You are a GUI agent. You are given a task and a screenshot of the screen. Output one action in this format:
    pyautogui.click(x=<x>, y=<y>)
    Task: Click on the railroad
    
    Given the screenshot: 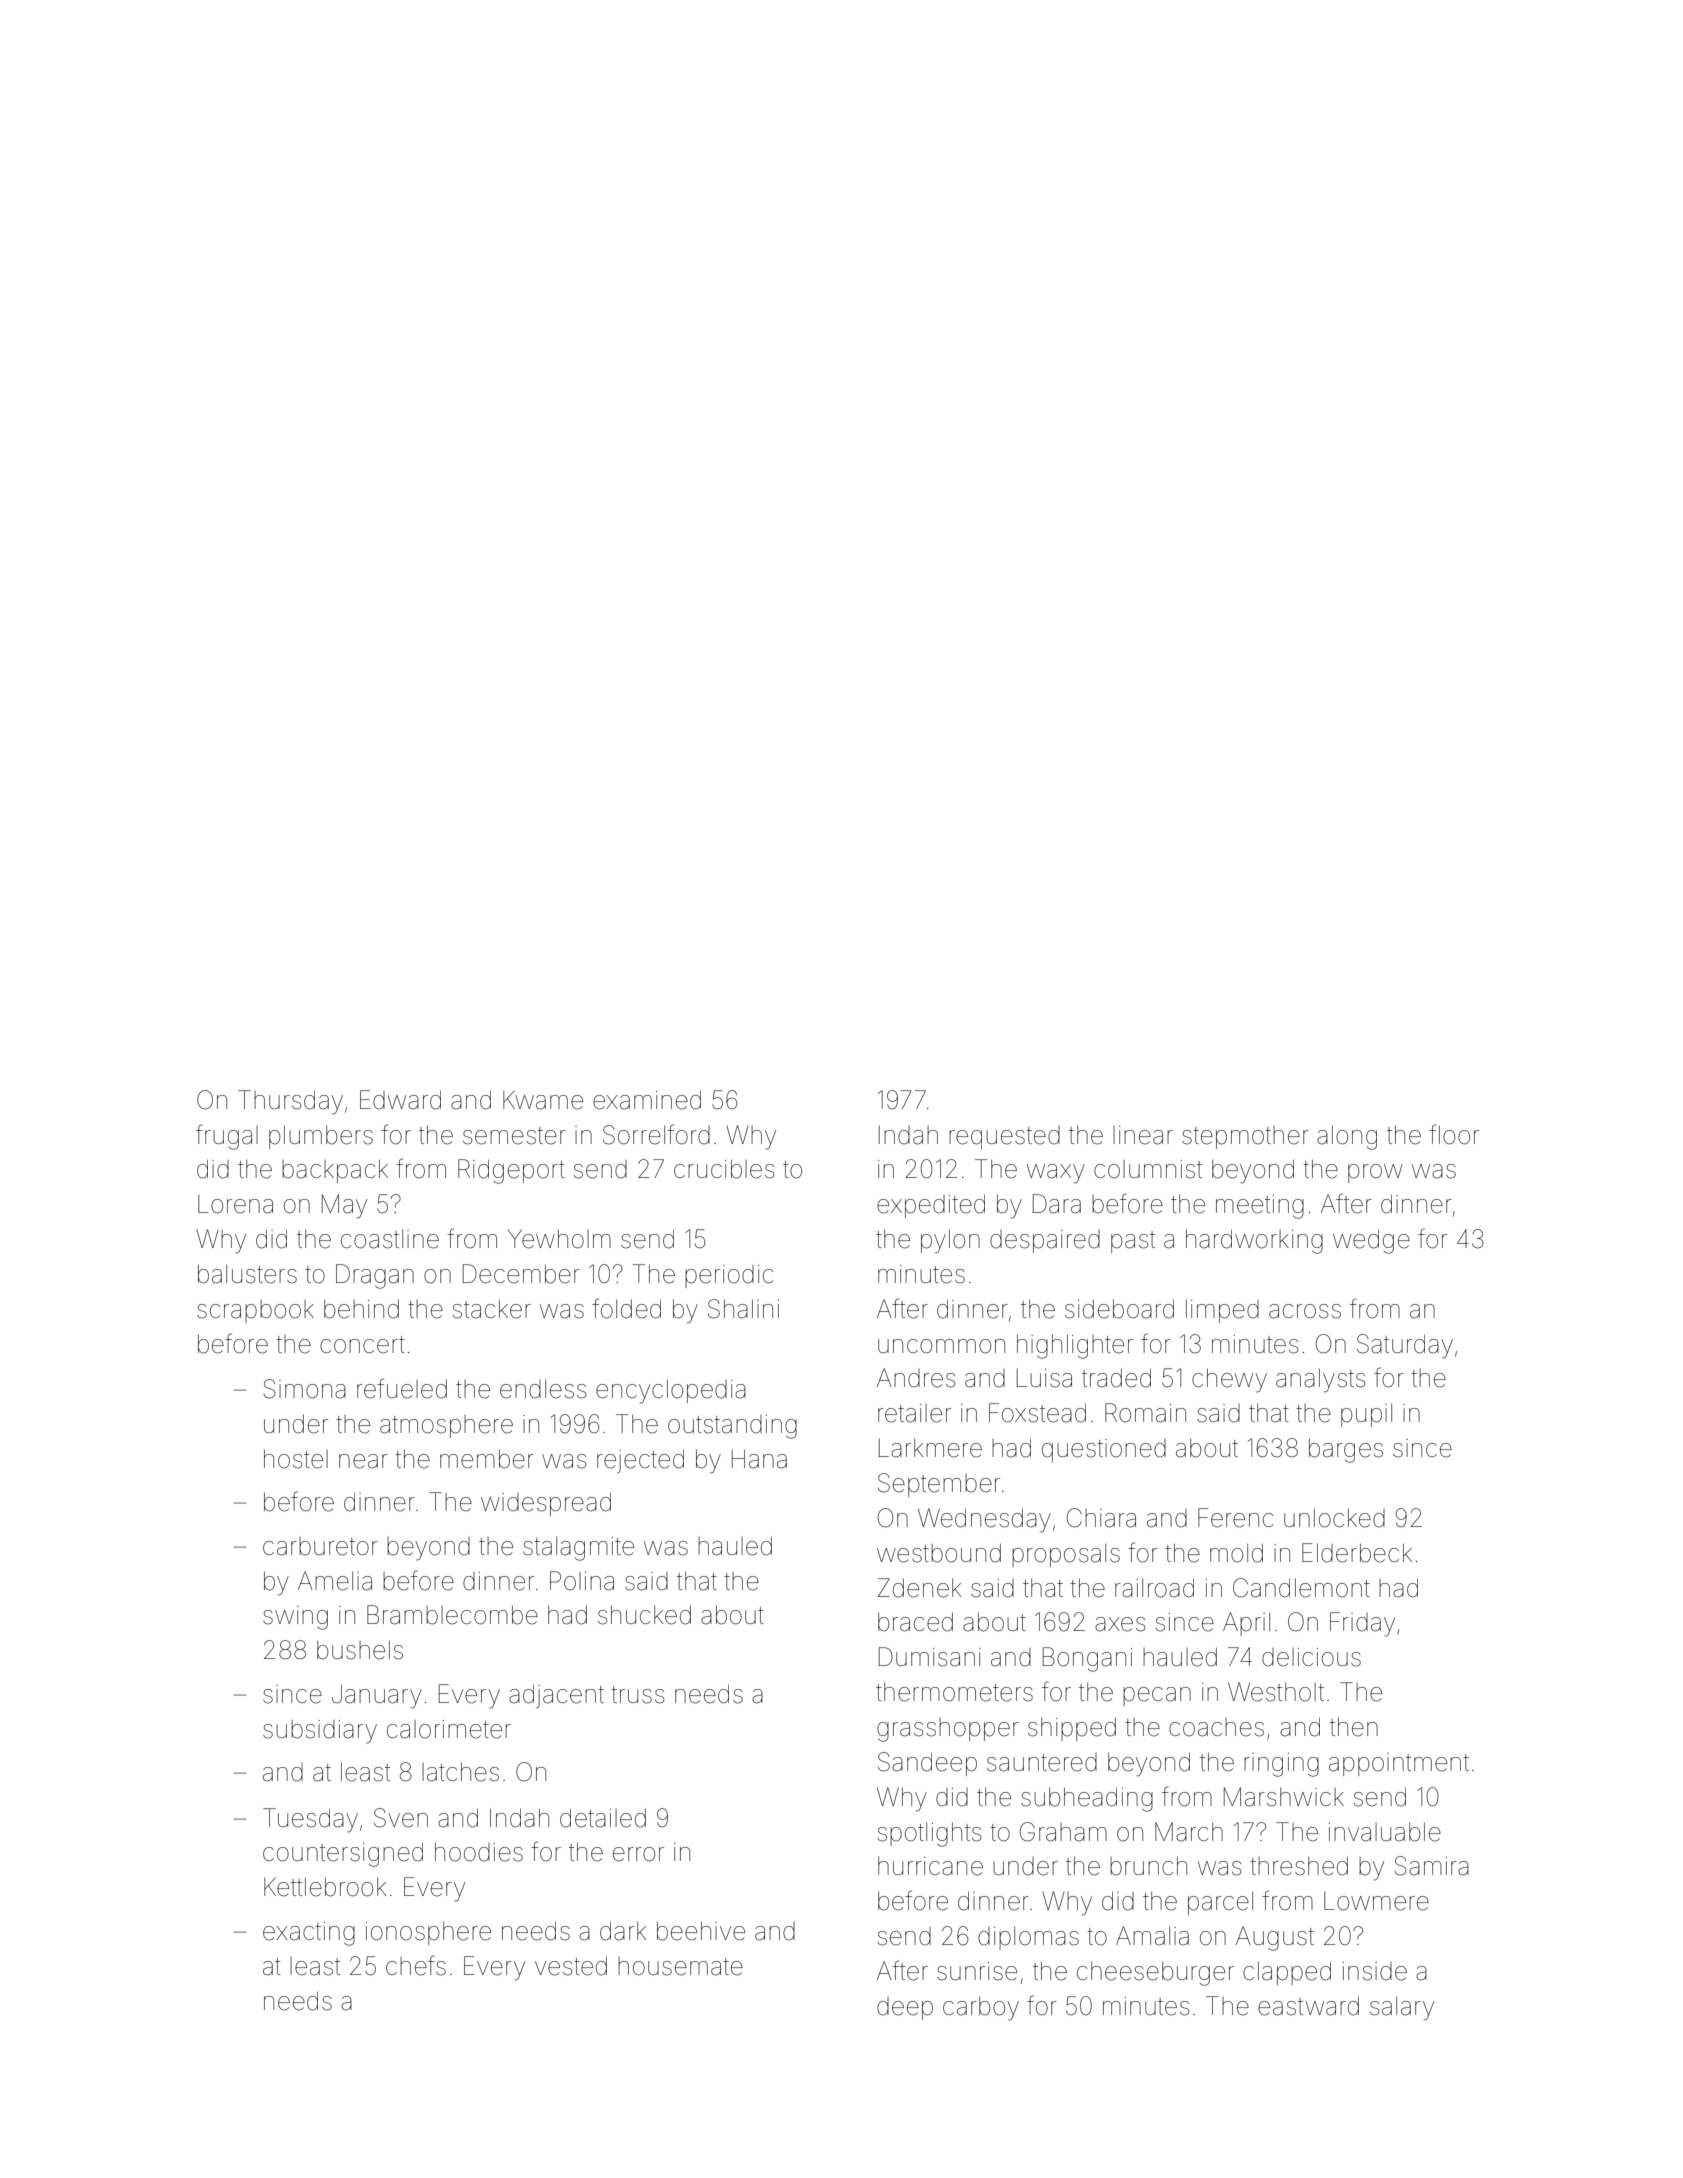 What is the action you would take?
    pyautogui.click(x=1154, y=1588)
